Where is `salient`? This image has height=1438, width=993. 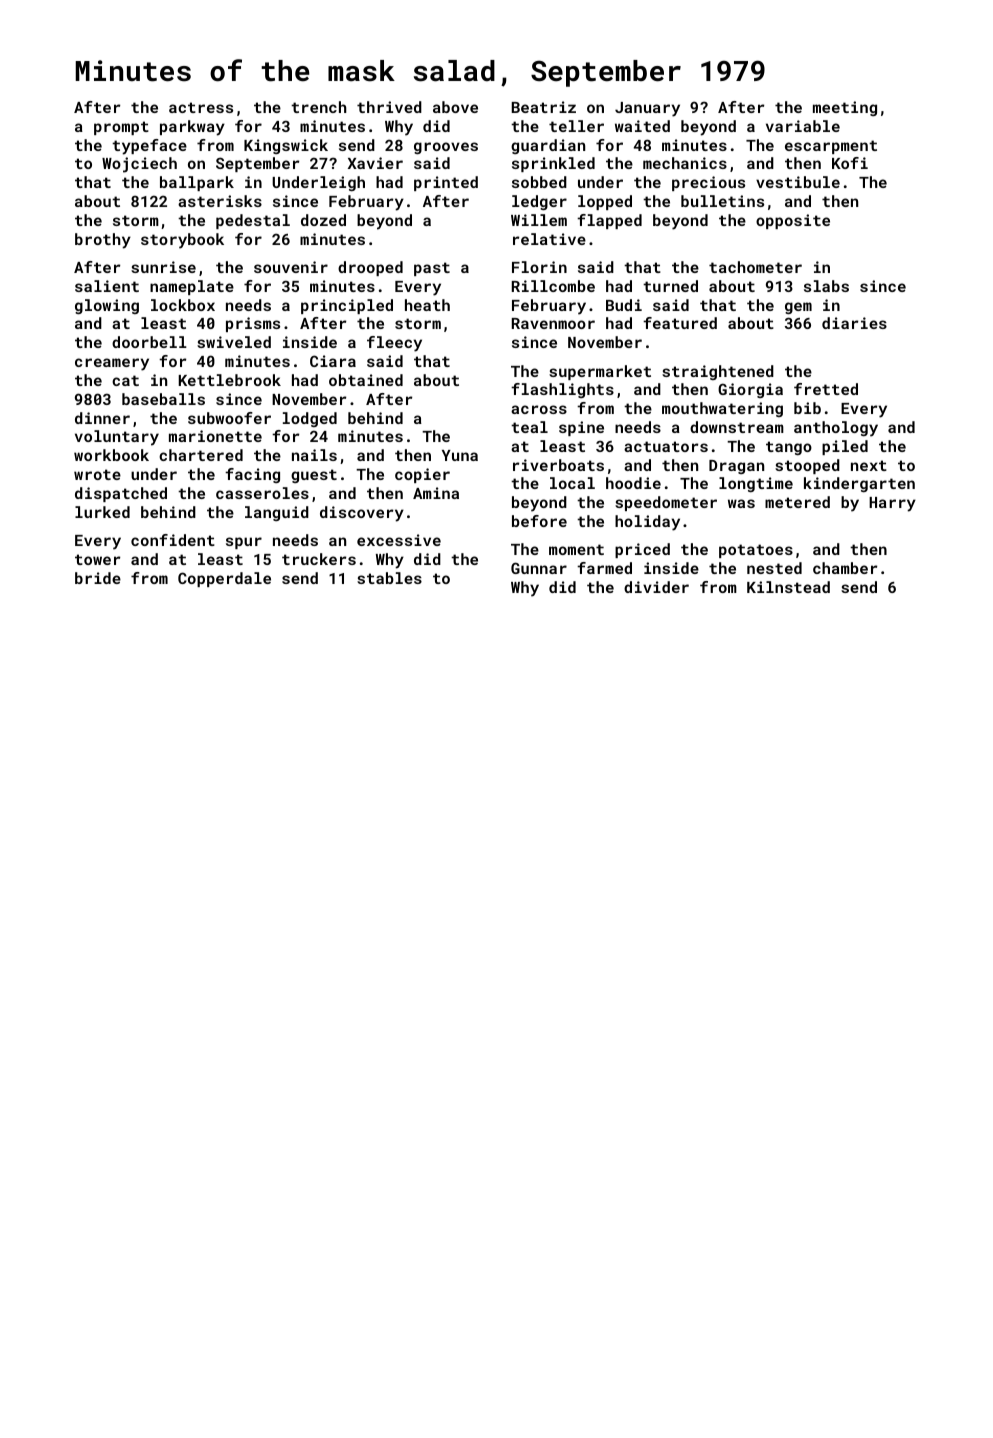 salient is located at coordinates (107, 286).
